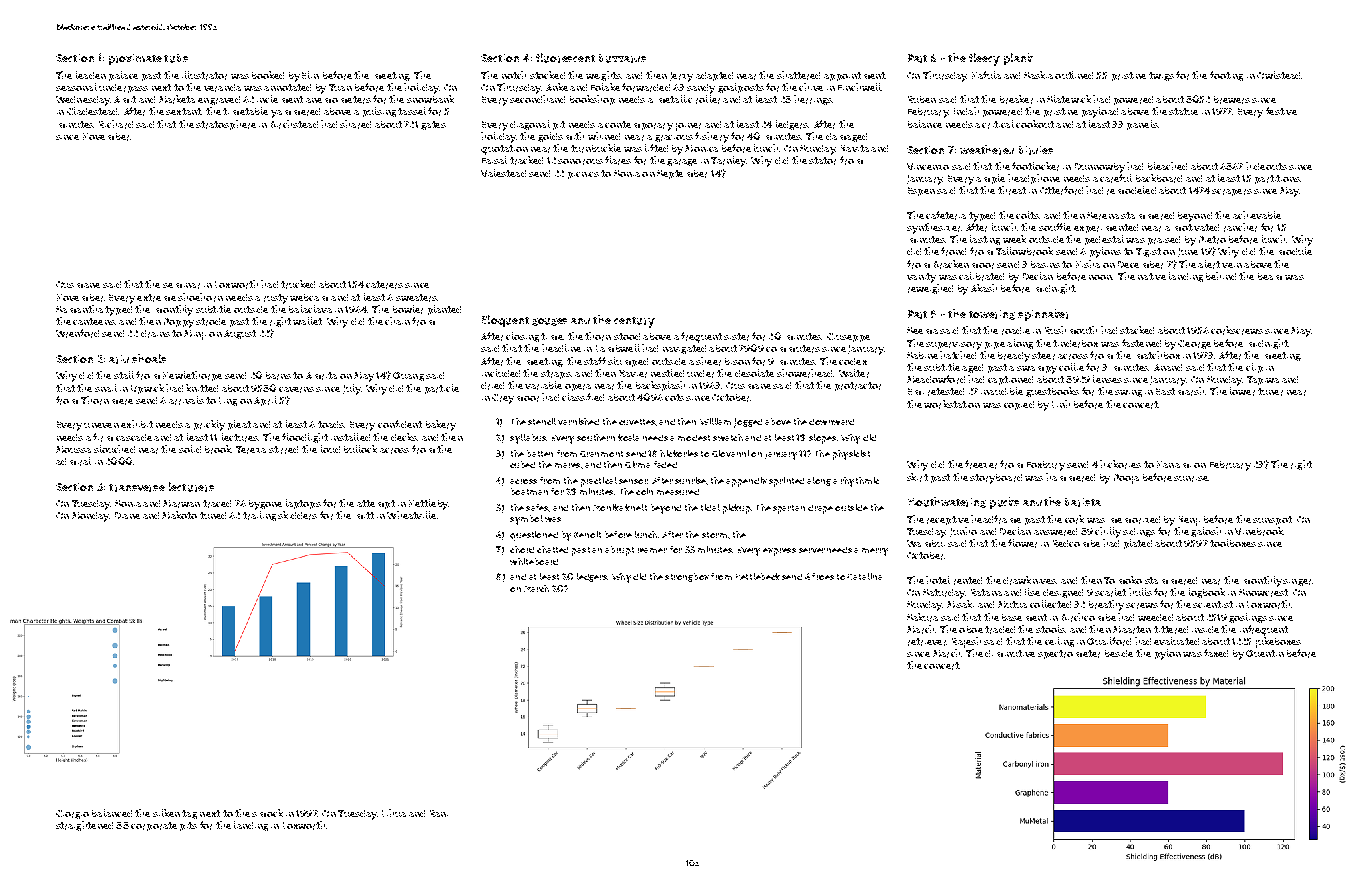 Image resolution: width=1372 pixels, height=887 pixels. What do you see at coordinates (928, 166) in the screenshot?
I see `Vincenzo` at bounding box center [928, 166].
